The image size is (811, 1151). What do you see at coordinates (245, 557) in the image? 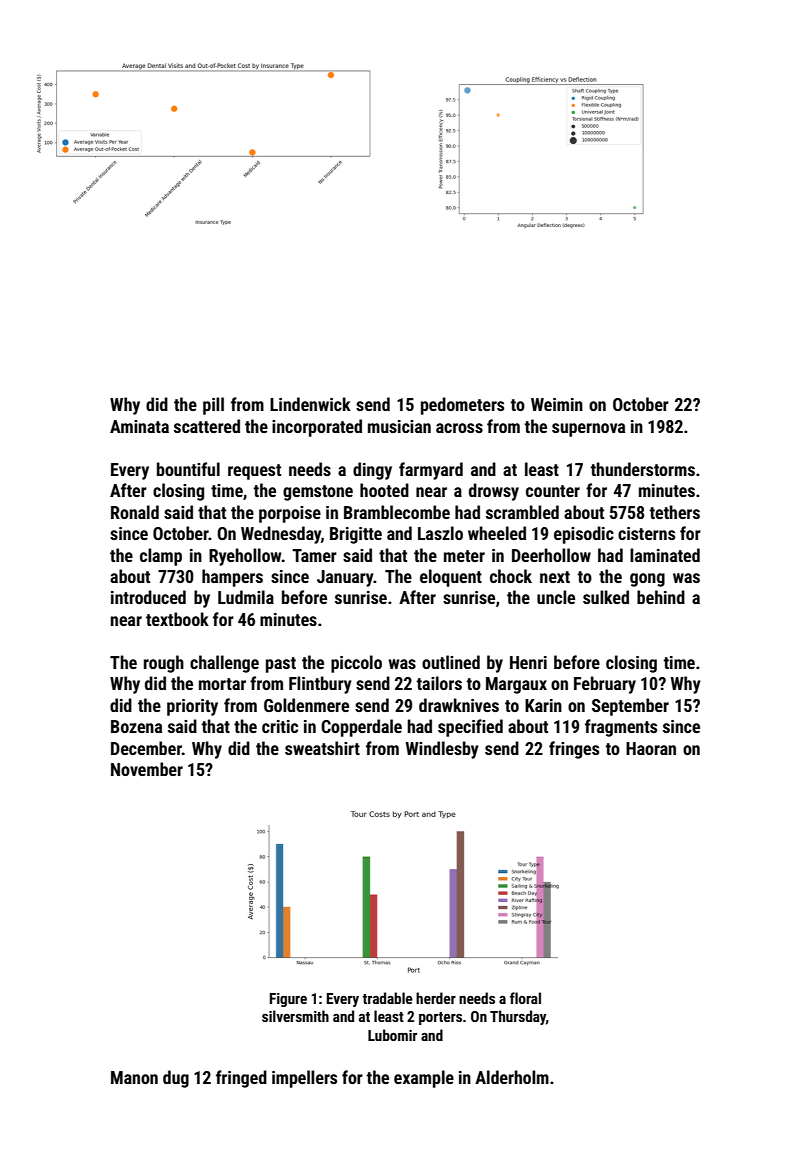
I see `Ryehollow` at bounding box center [245, 557].
